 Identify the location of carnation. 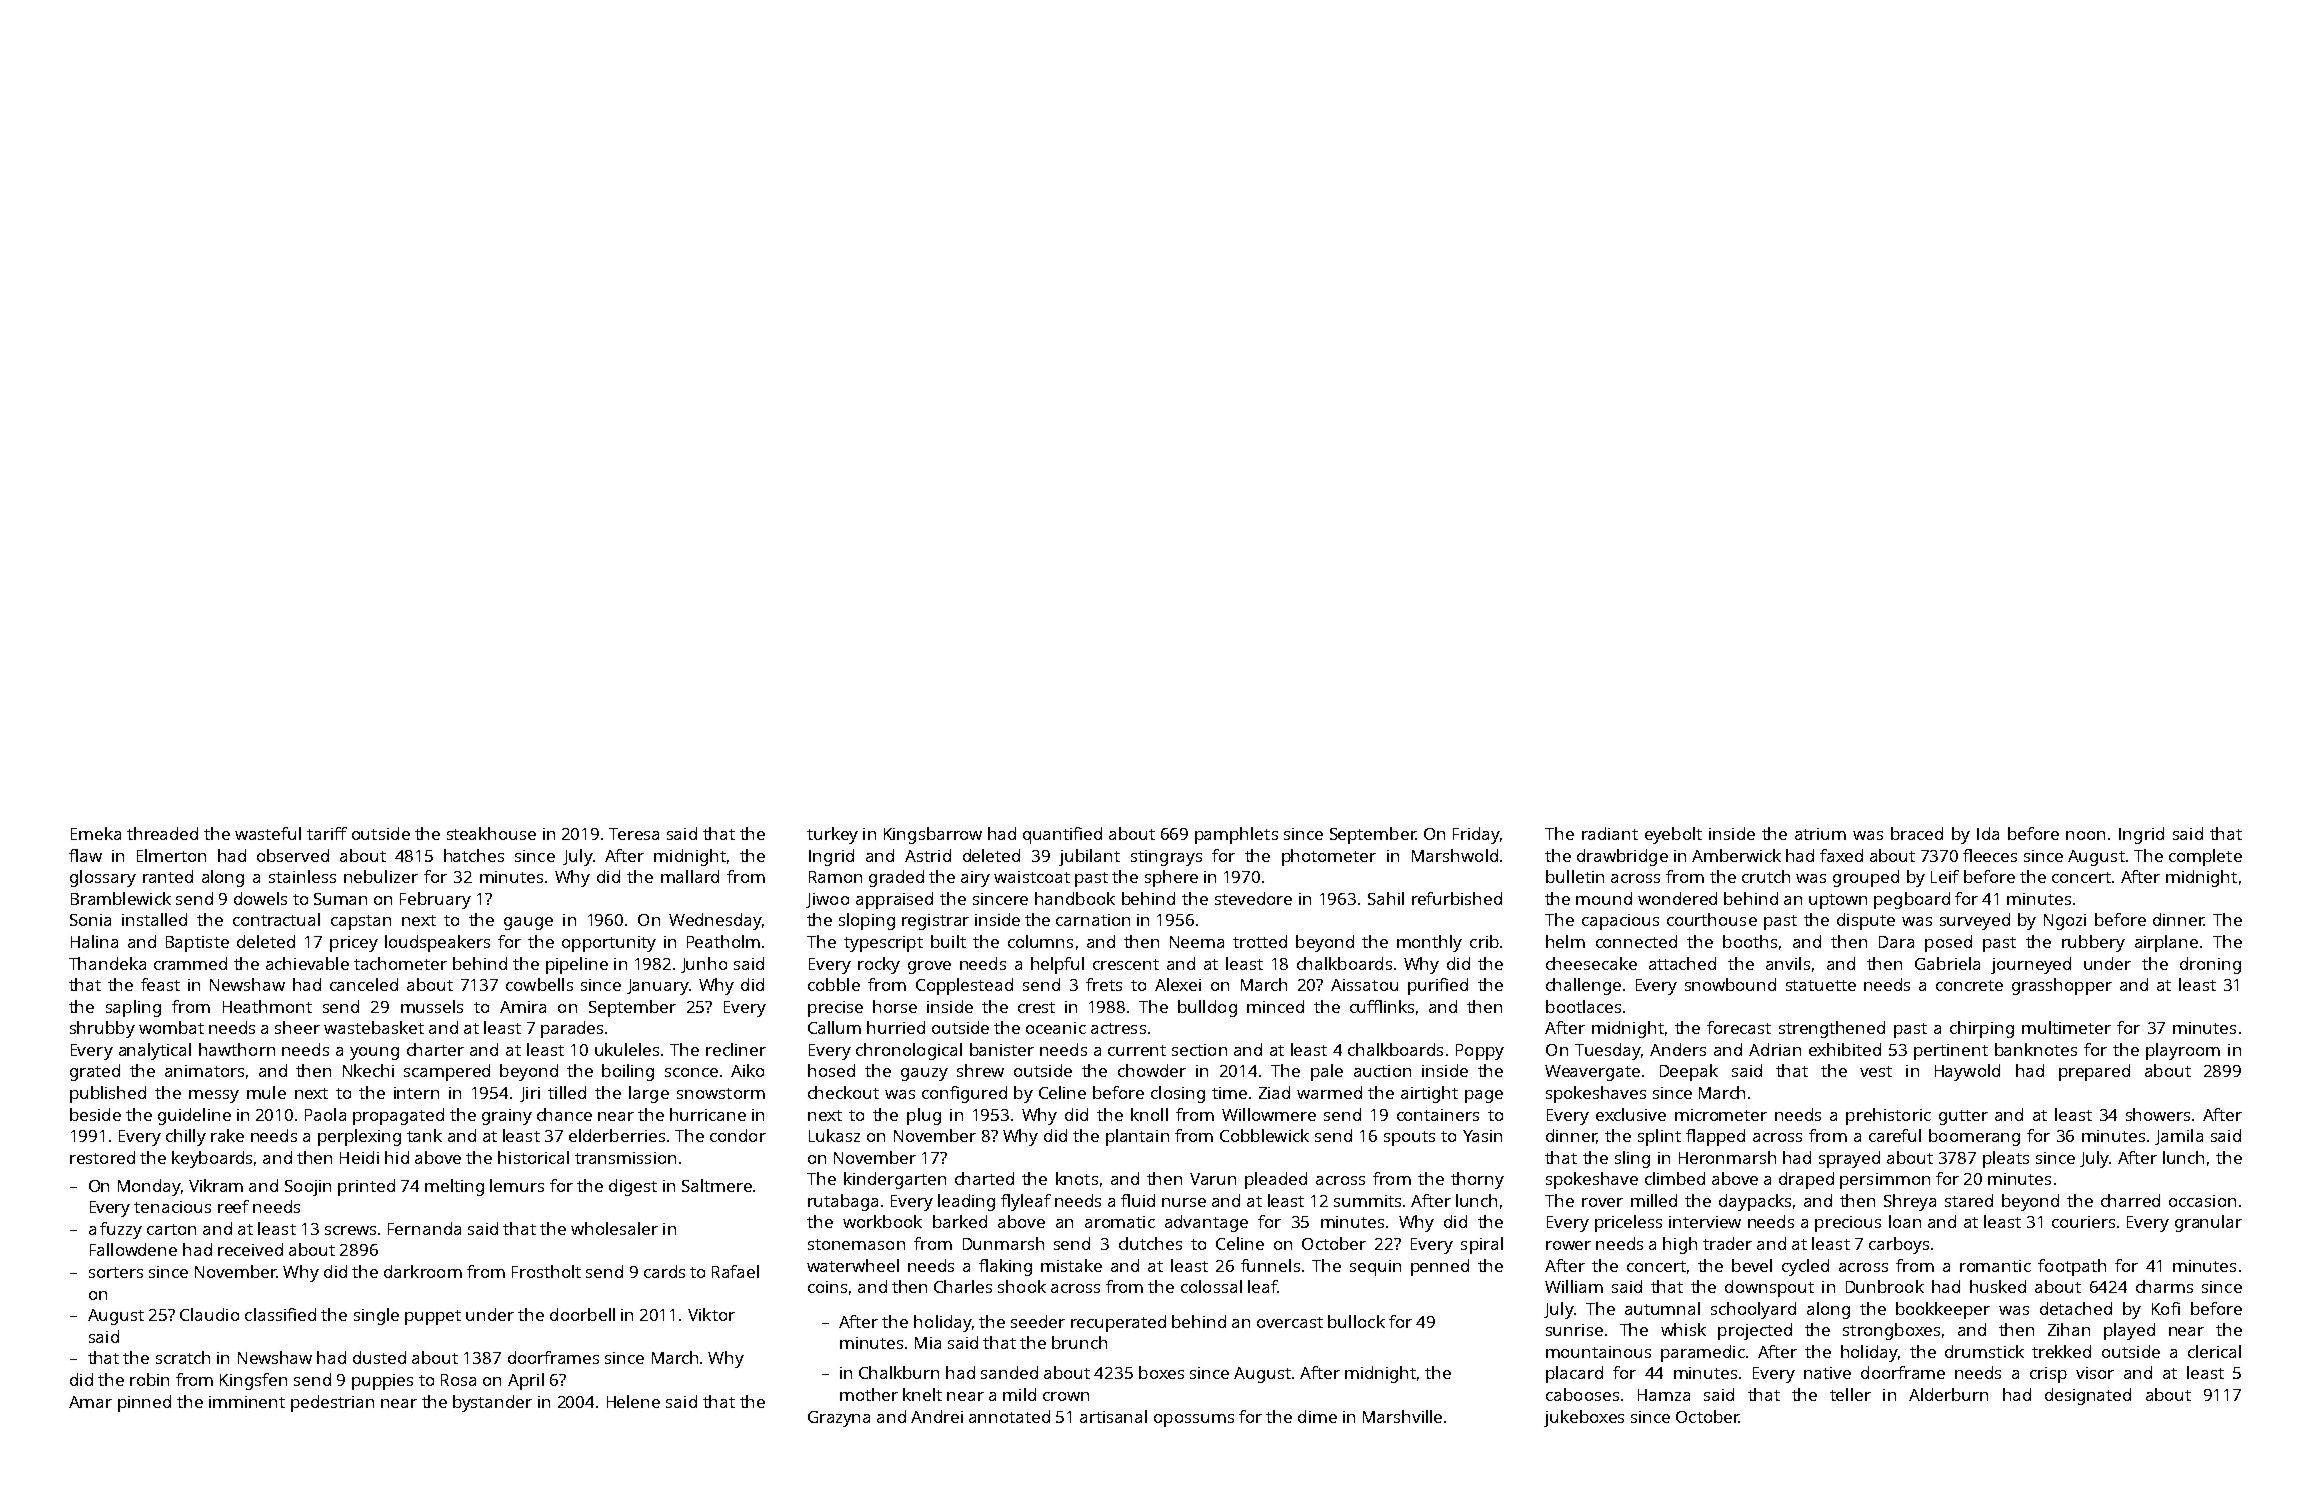
(1093, 920).
